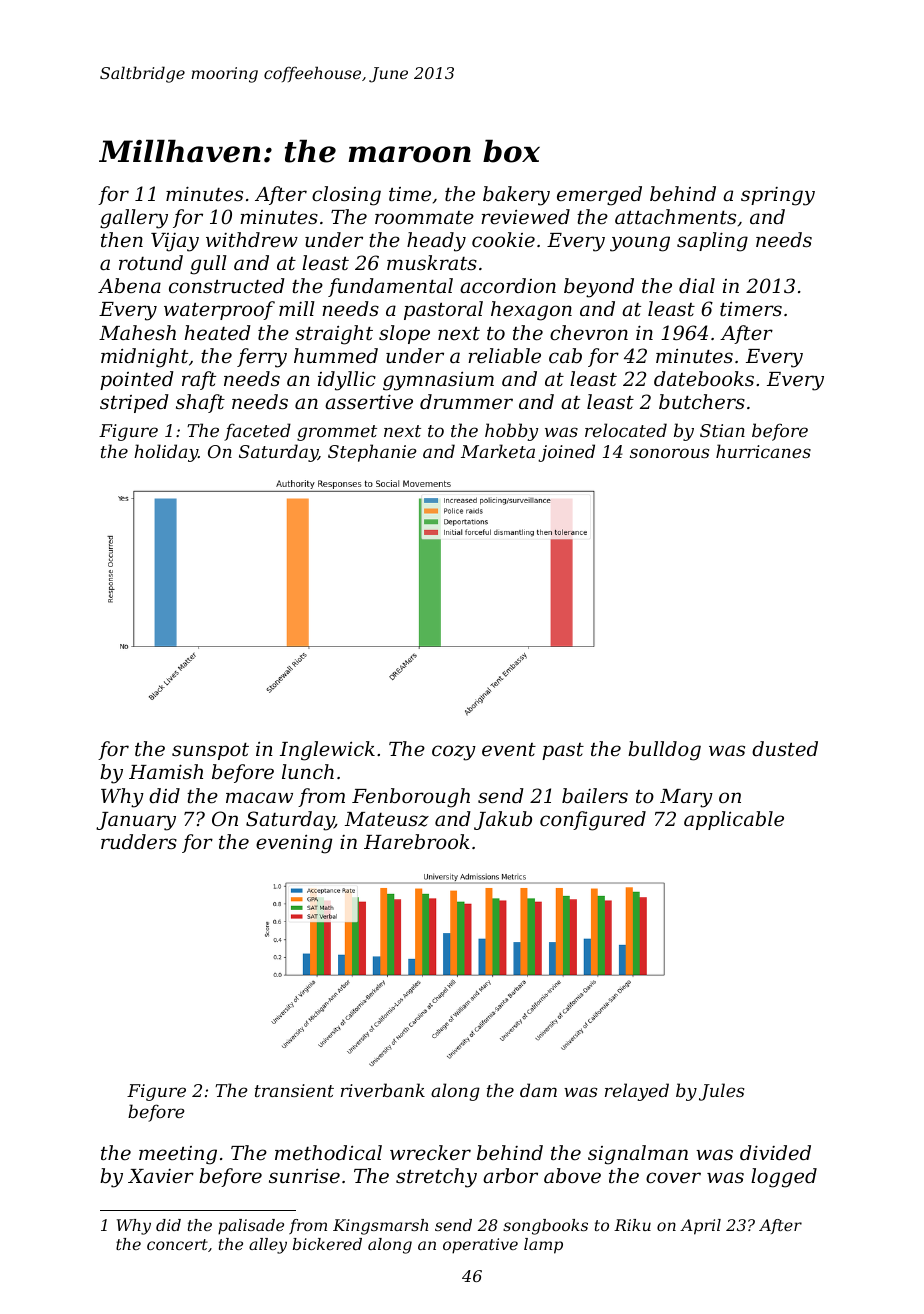 This screenshot has height=1314, width=924. Describe the element at coordinates (498, 451) in the screenshot. I see `Marketa` at that location.
